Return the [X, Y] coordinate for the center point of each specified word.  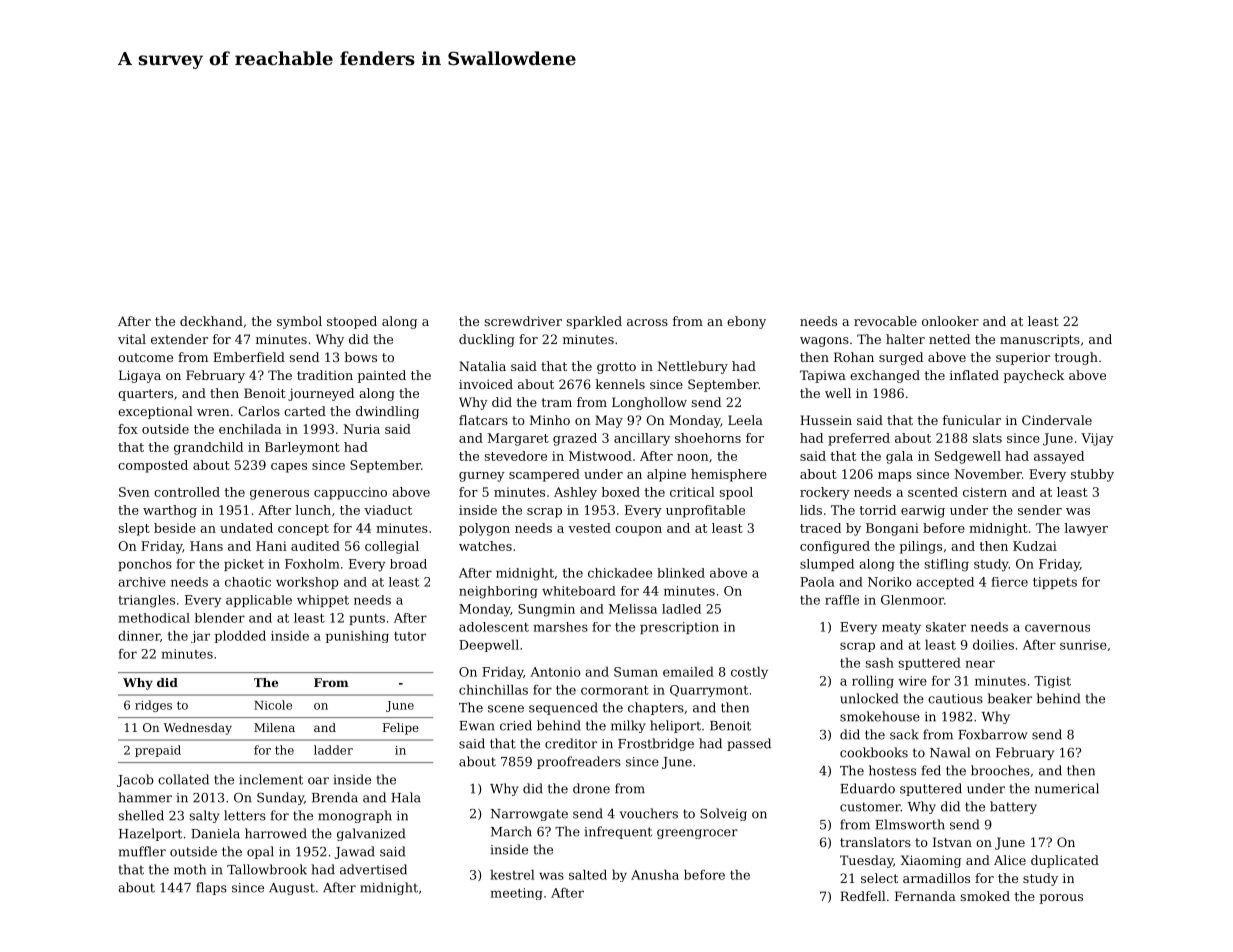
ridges [153, 706]
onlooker [950, 321]
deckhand [211, 321]
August [292, 889]
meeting [516, 894]
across [647, 322]
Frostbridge [656, 744]
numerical [1067, 788]
